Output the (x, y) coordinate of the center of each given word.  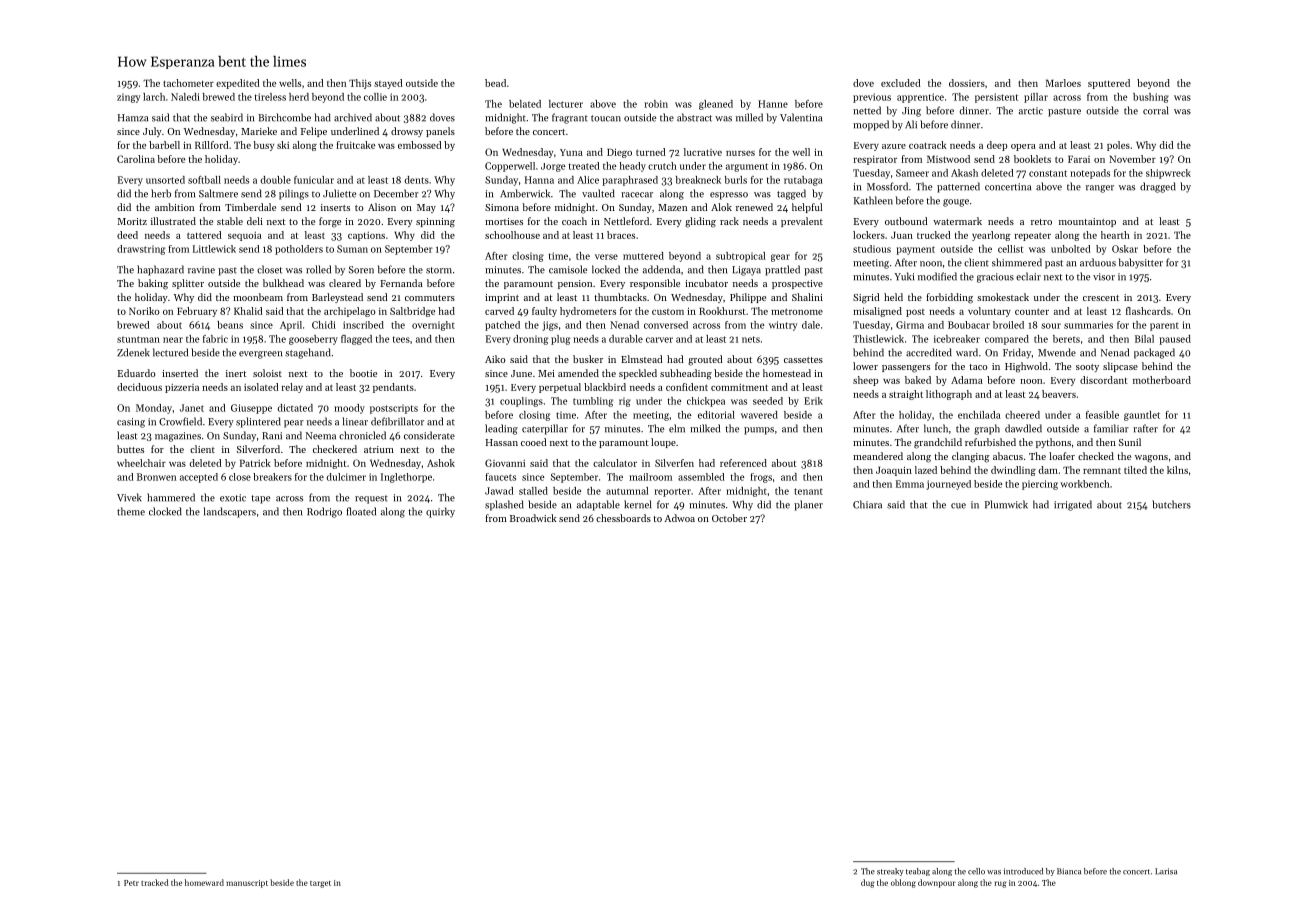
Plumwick (1006, 504)
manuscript (247, 884)
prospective (797, 284)
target (320, 884)
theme (131, 511)
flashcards (1148, 311)
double (276, 180)
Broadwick (533, 518)
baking (153, 284)
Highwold (1026, 367)
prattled (782, 270)
